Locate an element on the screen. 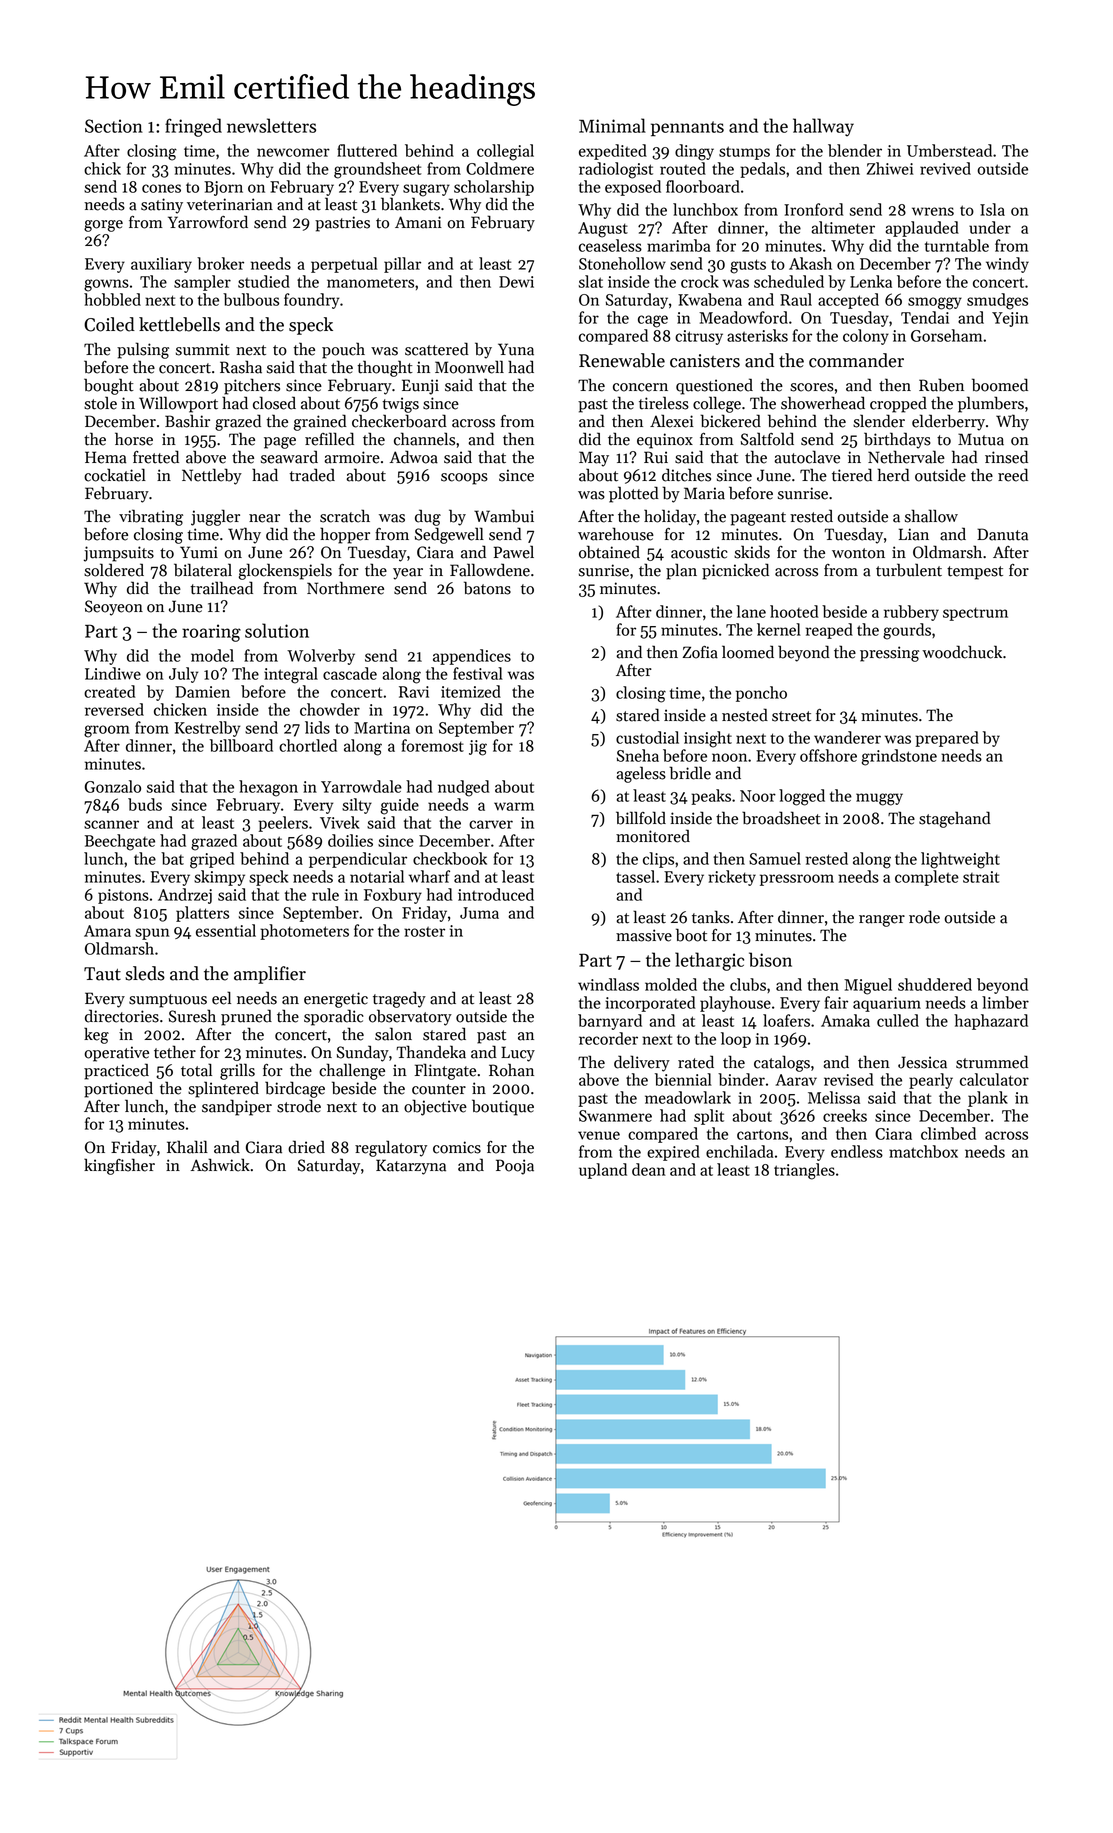 The width and height of the screenshot is (1113, 1833). Pooja is located at coordinates (515, 1167).
